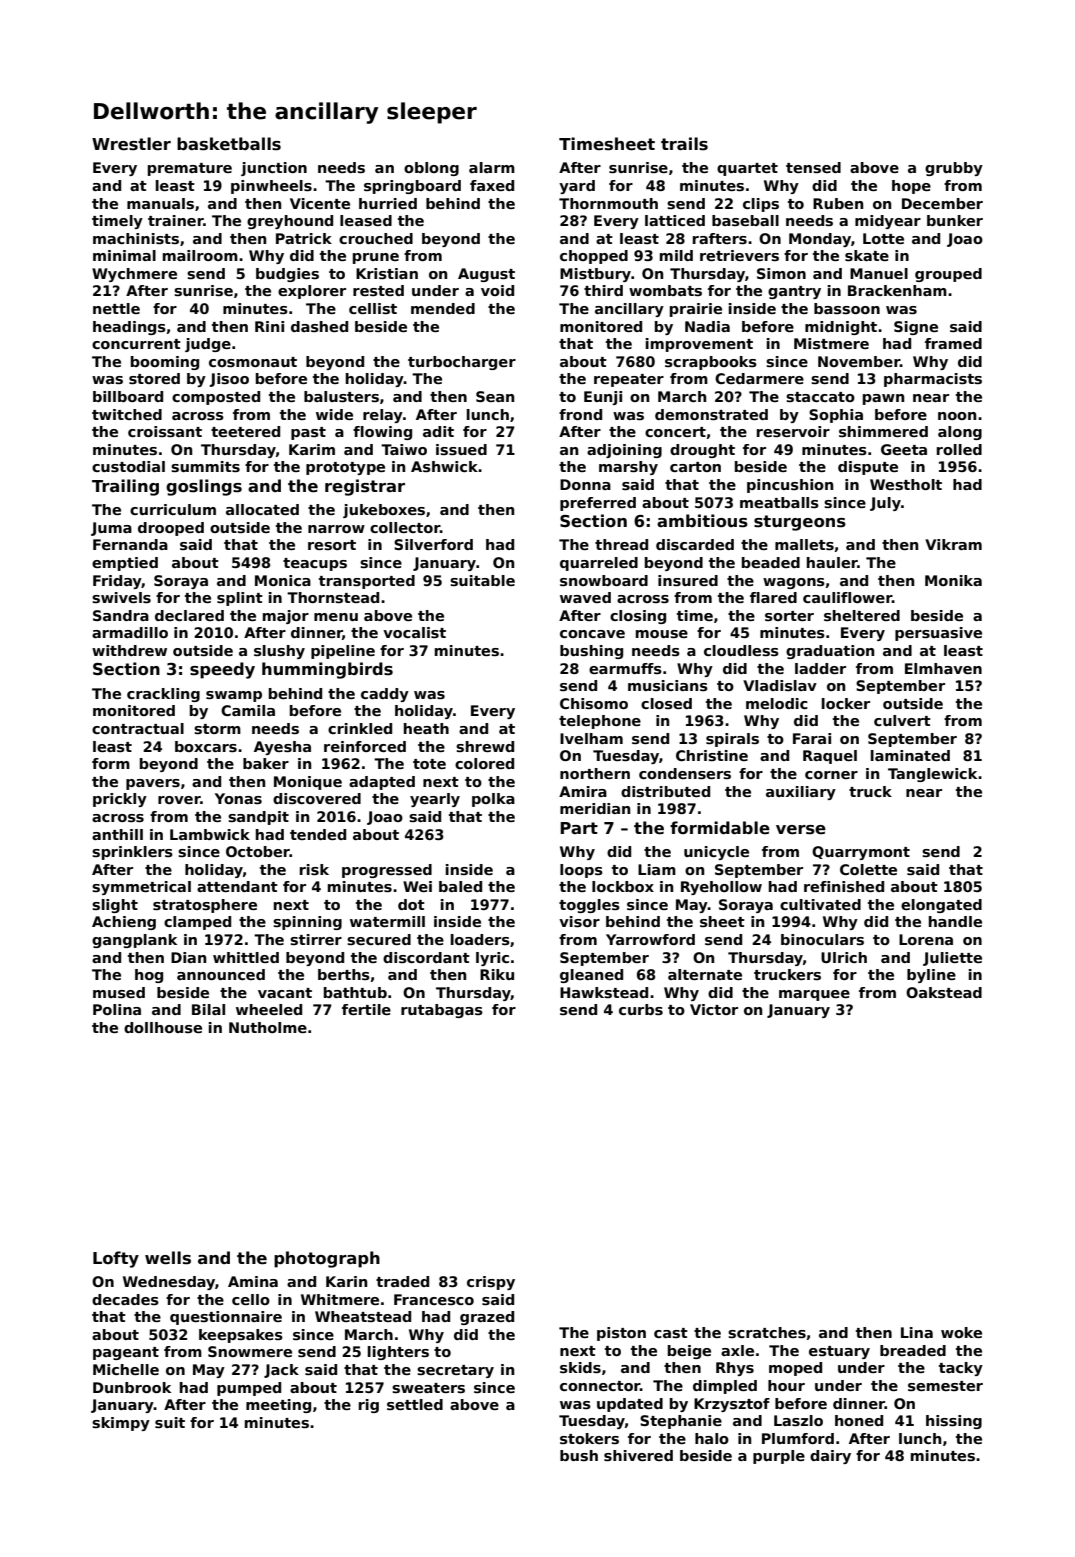  What do you see at coordinates (251, 1299) in the screenshot?
I see `cello` at bounding box center [251, 1299].
